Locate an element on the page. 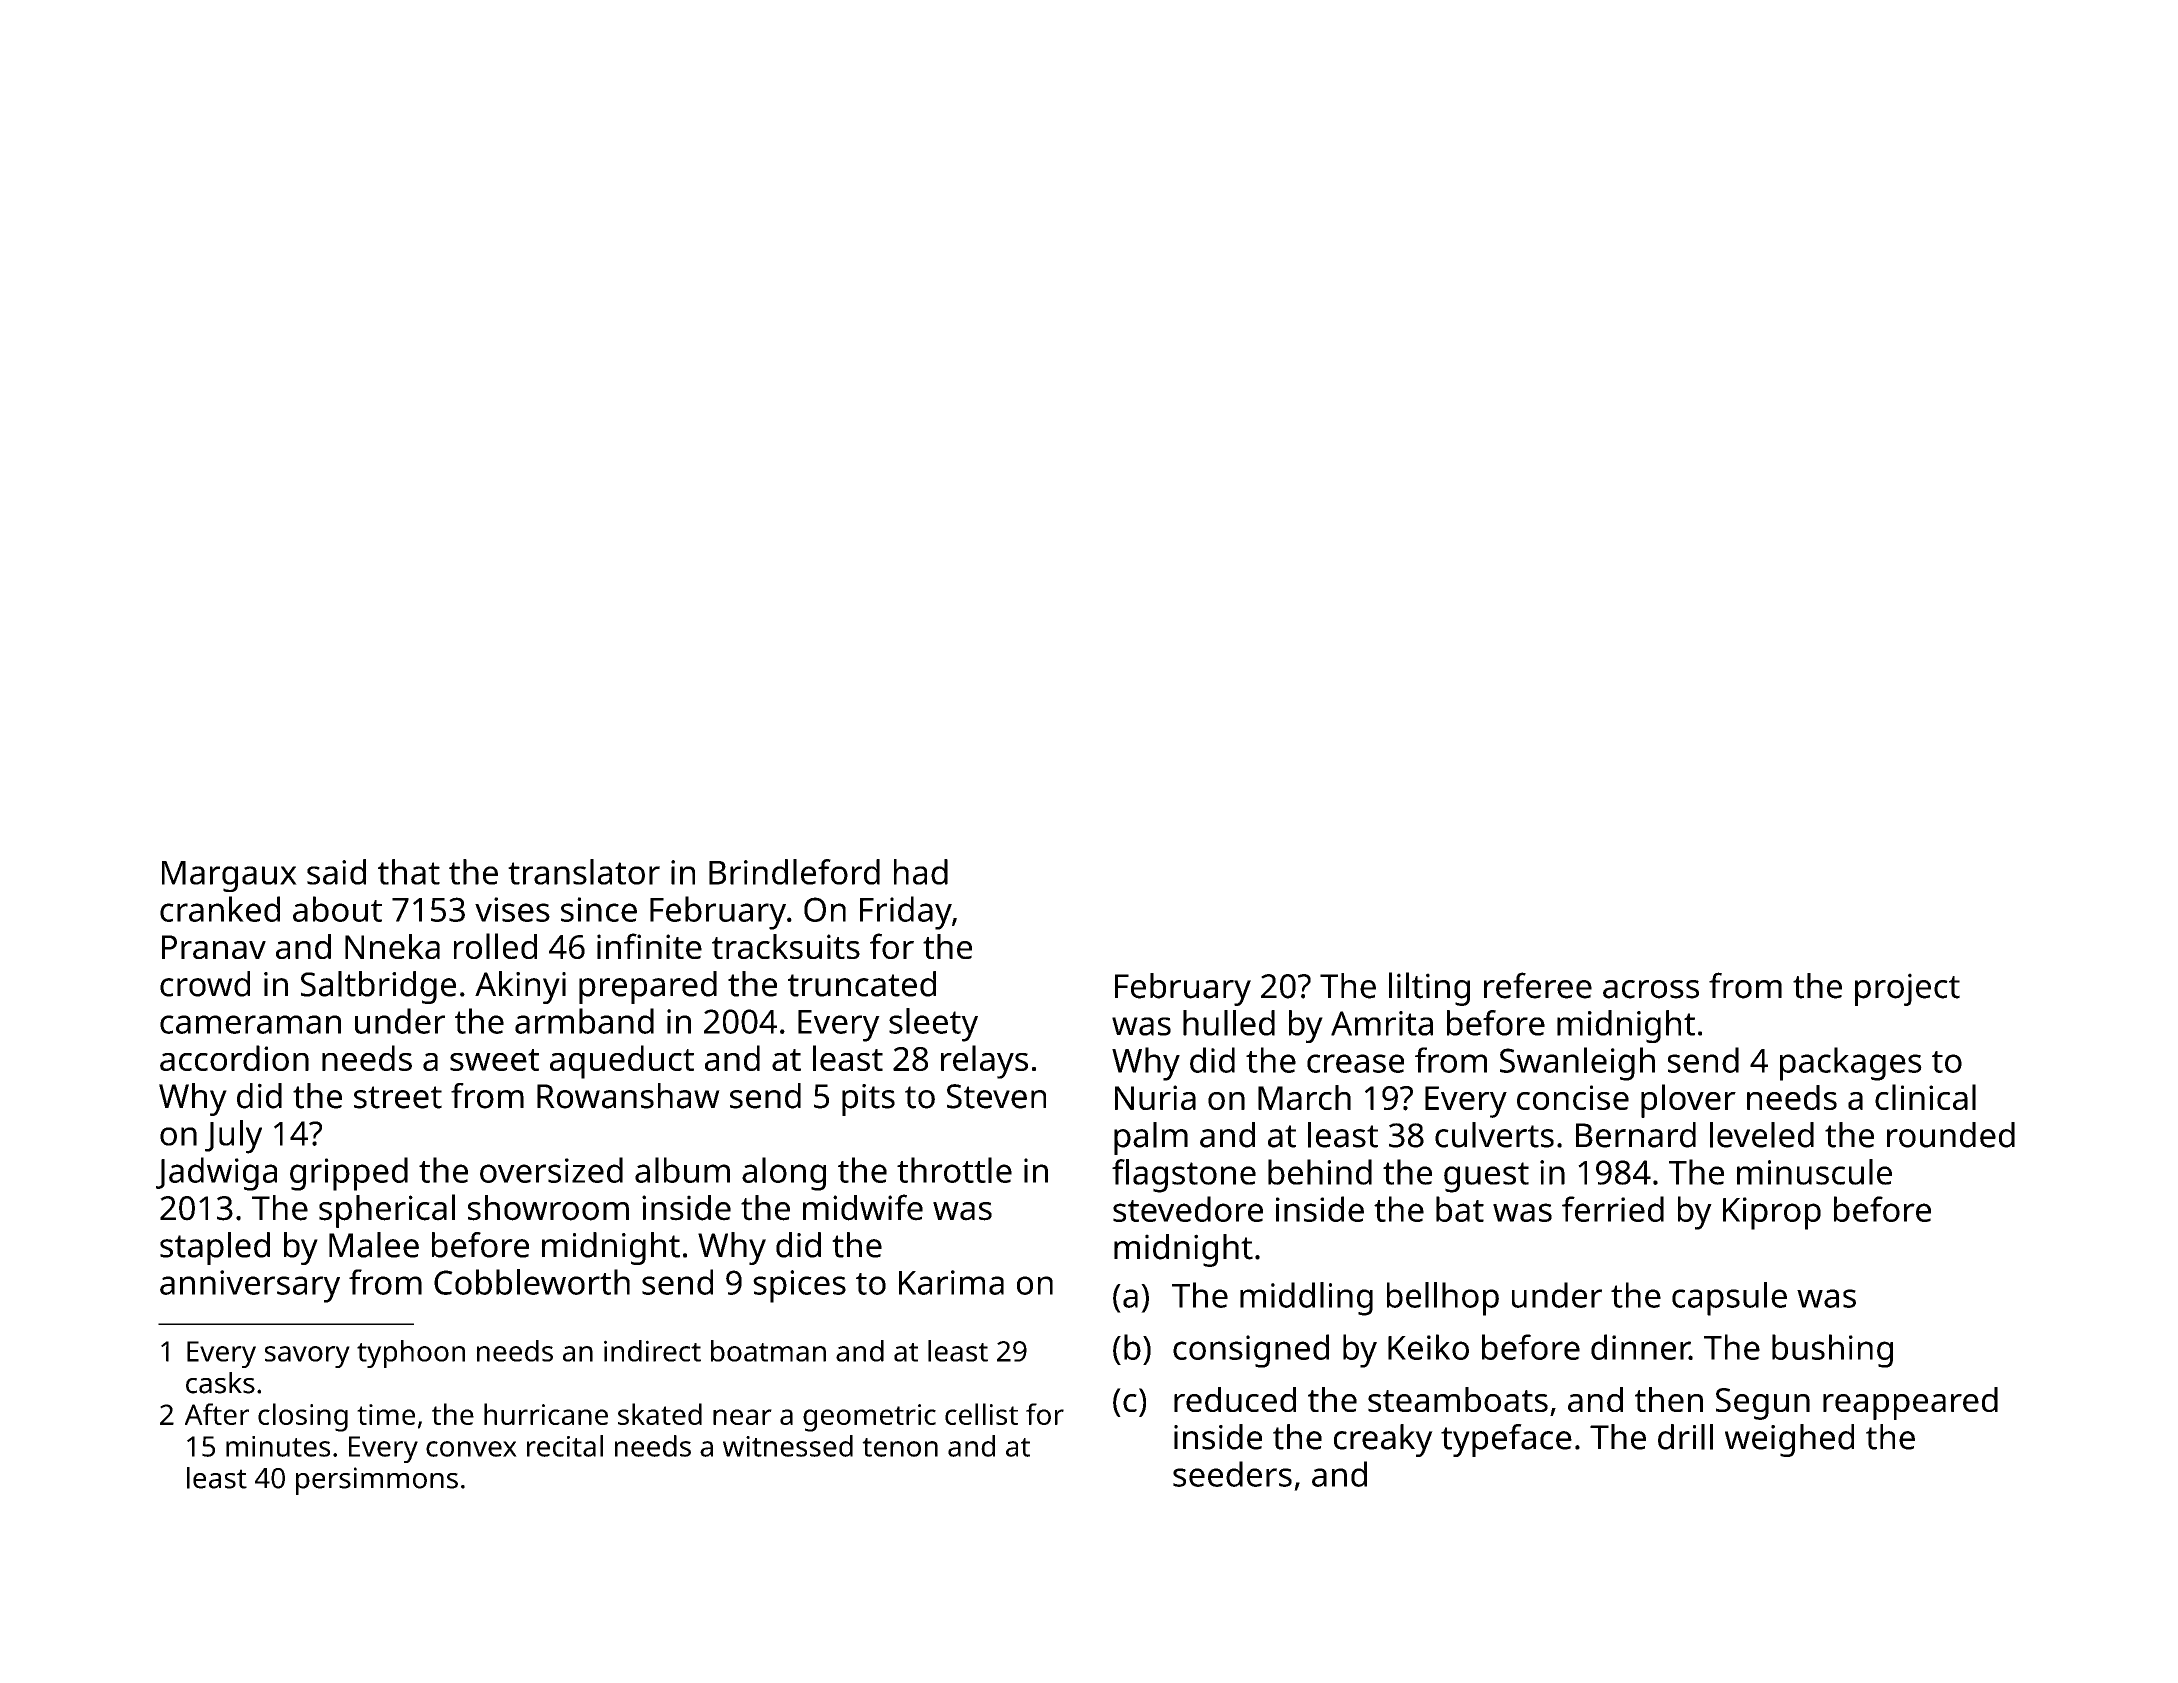  Swanleigh is located at coordinates (1577, 1064).
